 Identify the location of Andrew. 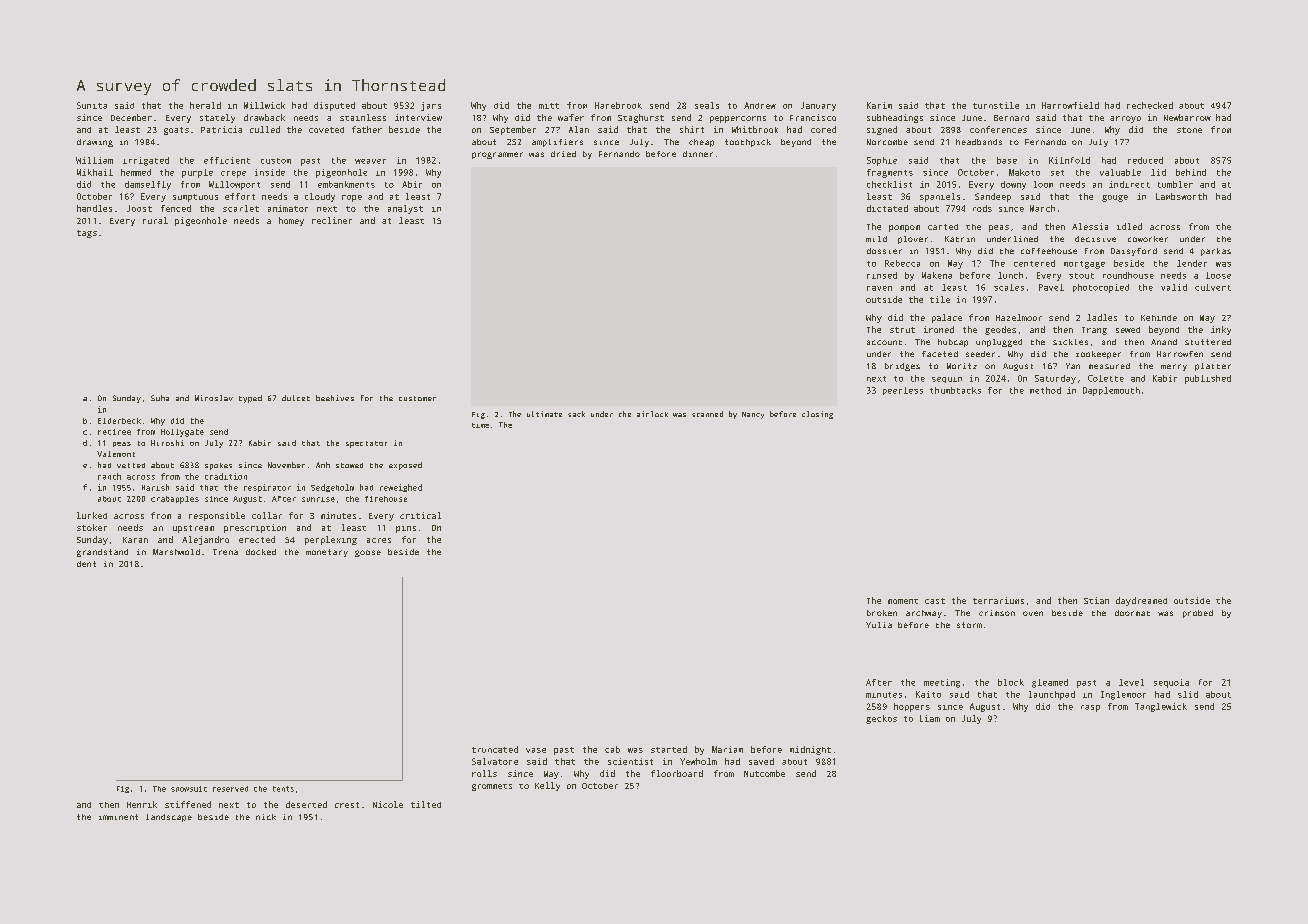
(760, 105).
